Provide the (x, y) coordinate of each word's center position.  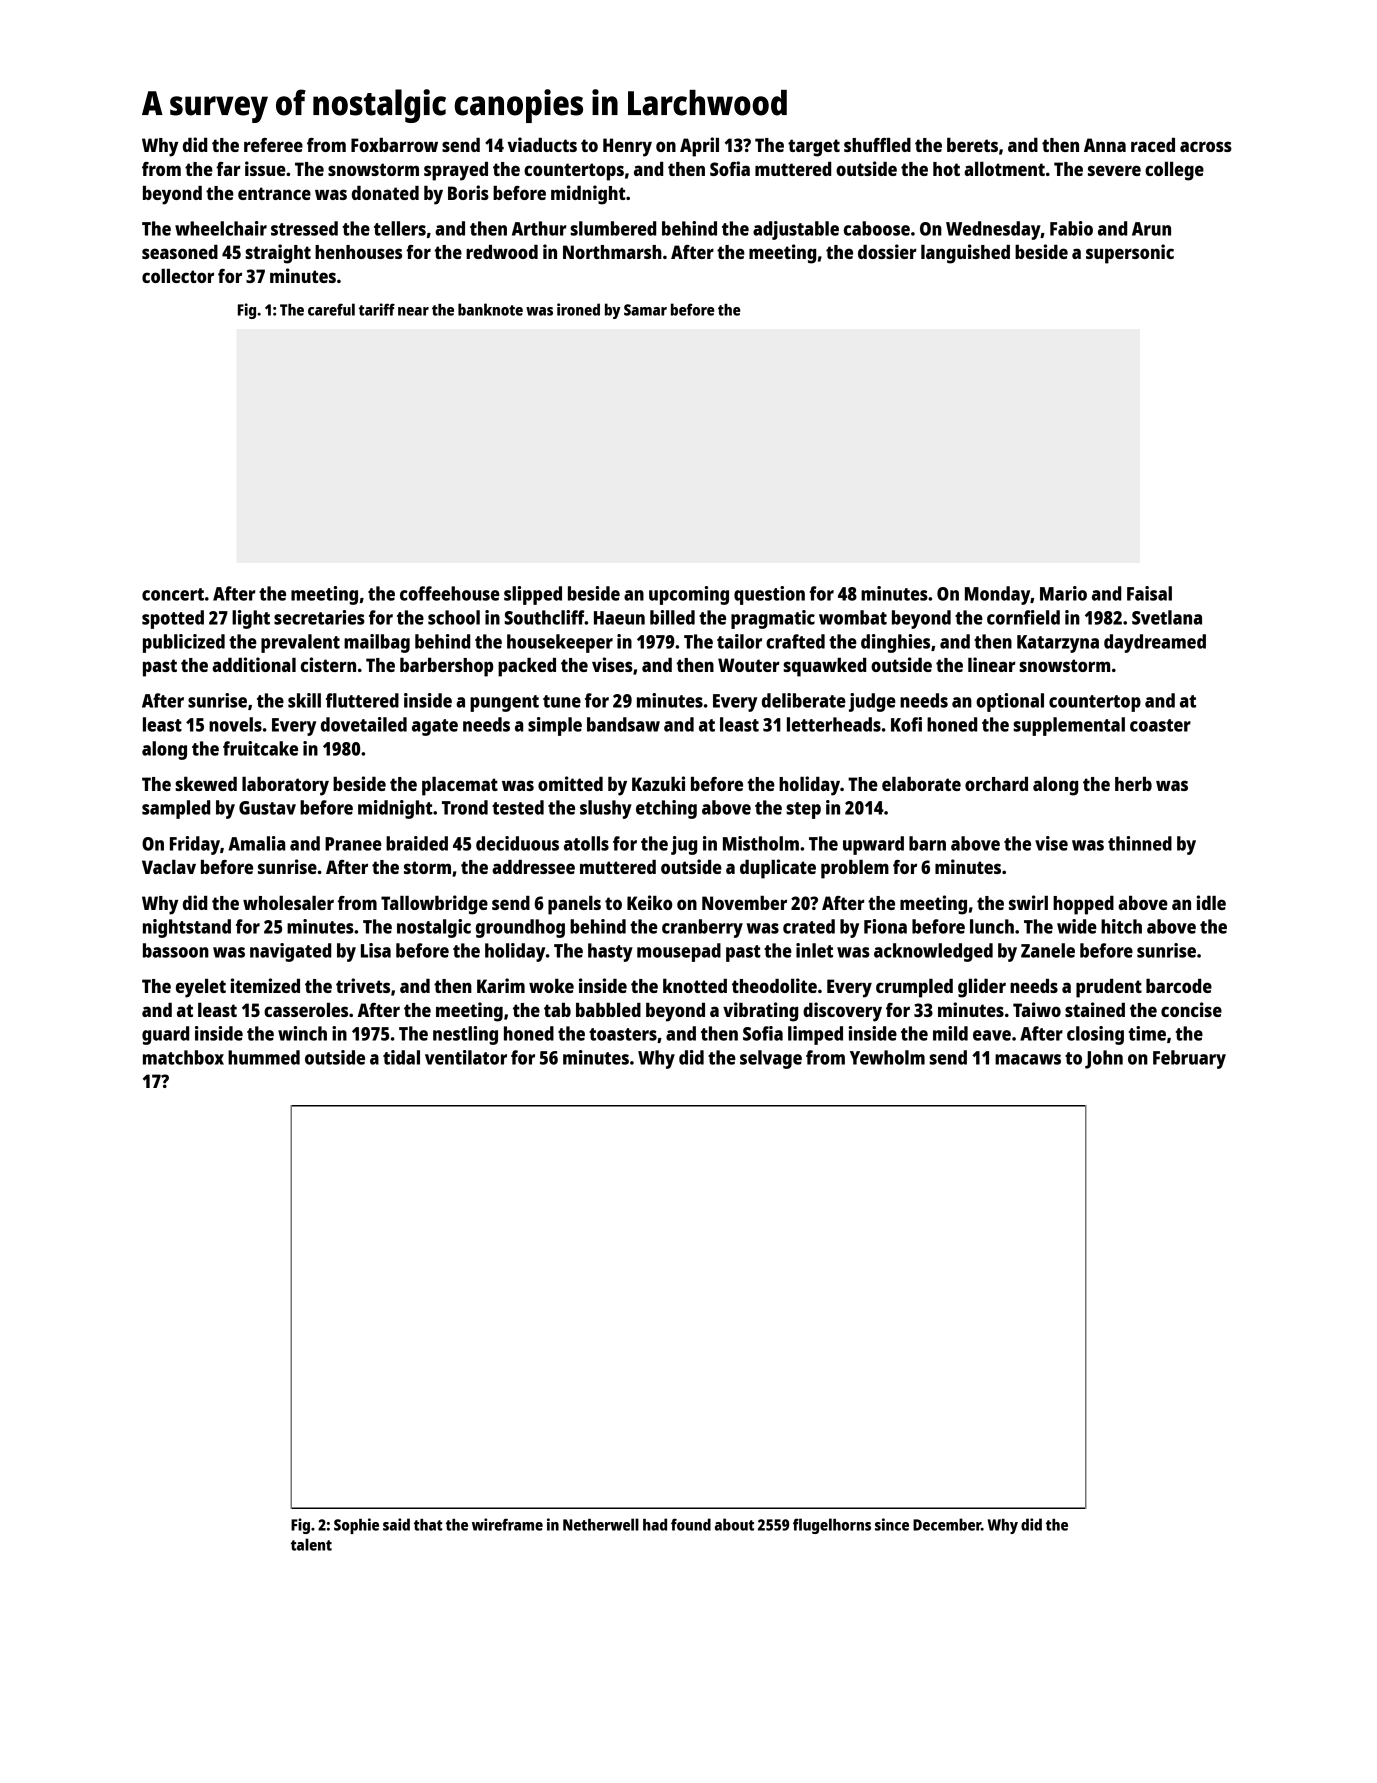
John (1104, 1059)
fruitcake (260, 748)
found (691, 1524)
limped (815, 1035)
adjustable (796, 230)
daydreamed (1155, 643)
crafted (795, 641)
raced (1153, 145)
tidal (401, 1057)
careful (331, 309)
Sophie (356, 1526)
